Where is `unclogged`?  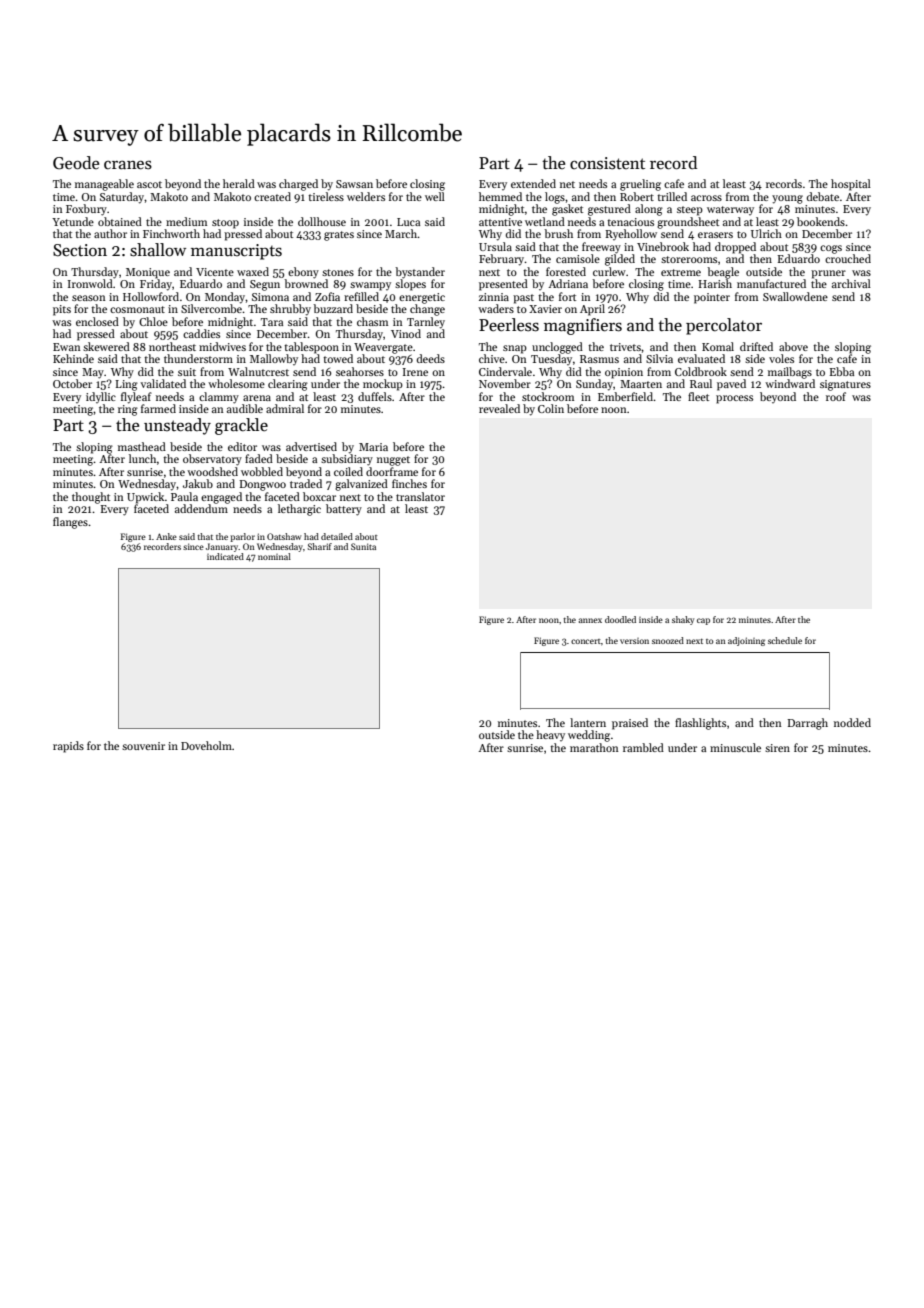 unclogged is located at coordinates (557, 348).
